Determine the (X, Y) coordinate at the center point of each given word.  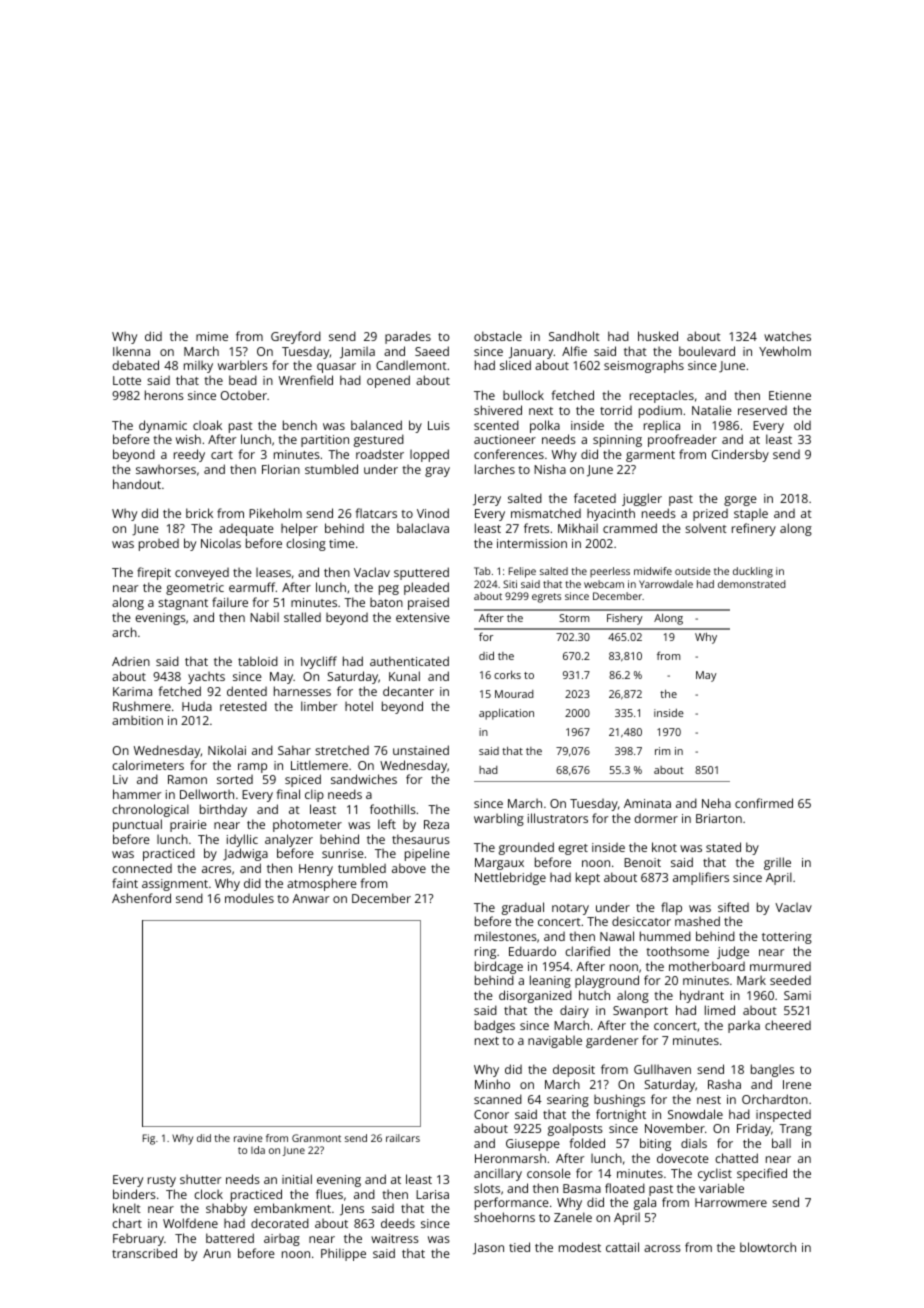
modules (249, 898)
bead (243, 380)
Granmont (316, 1138)
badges (495, 1026)
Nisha (550, 469)
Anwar (310, 898)
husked (658, 336)
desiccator (641, 921)
